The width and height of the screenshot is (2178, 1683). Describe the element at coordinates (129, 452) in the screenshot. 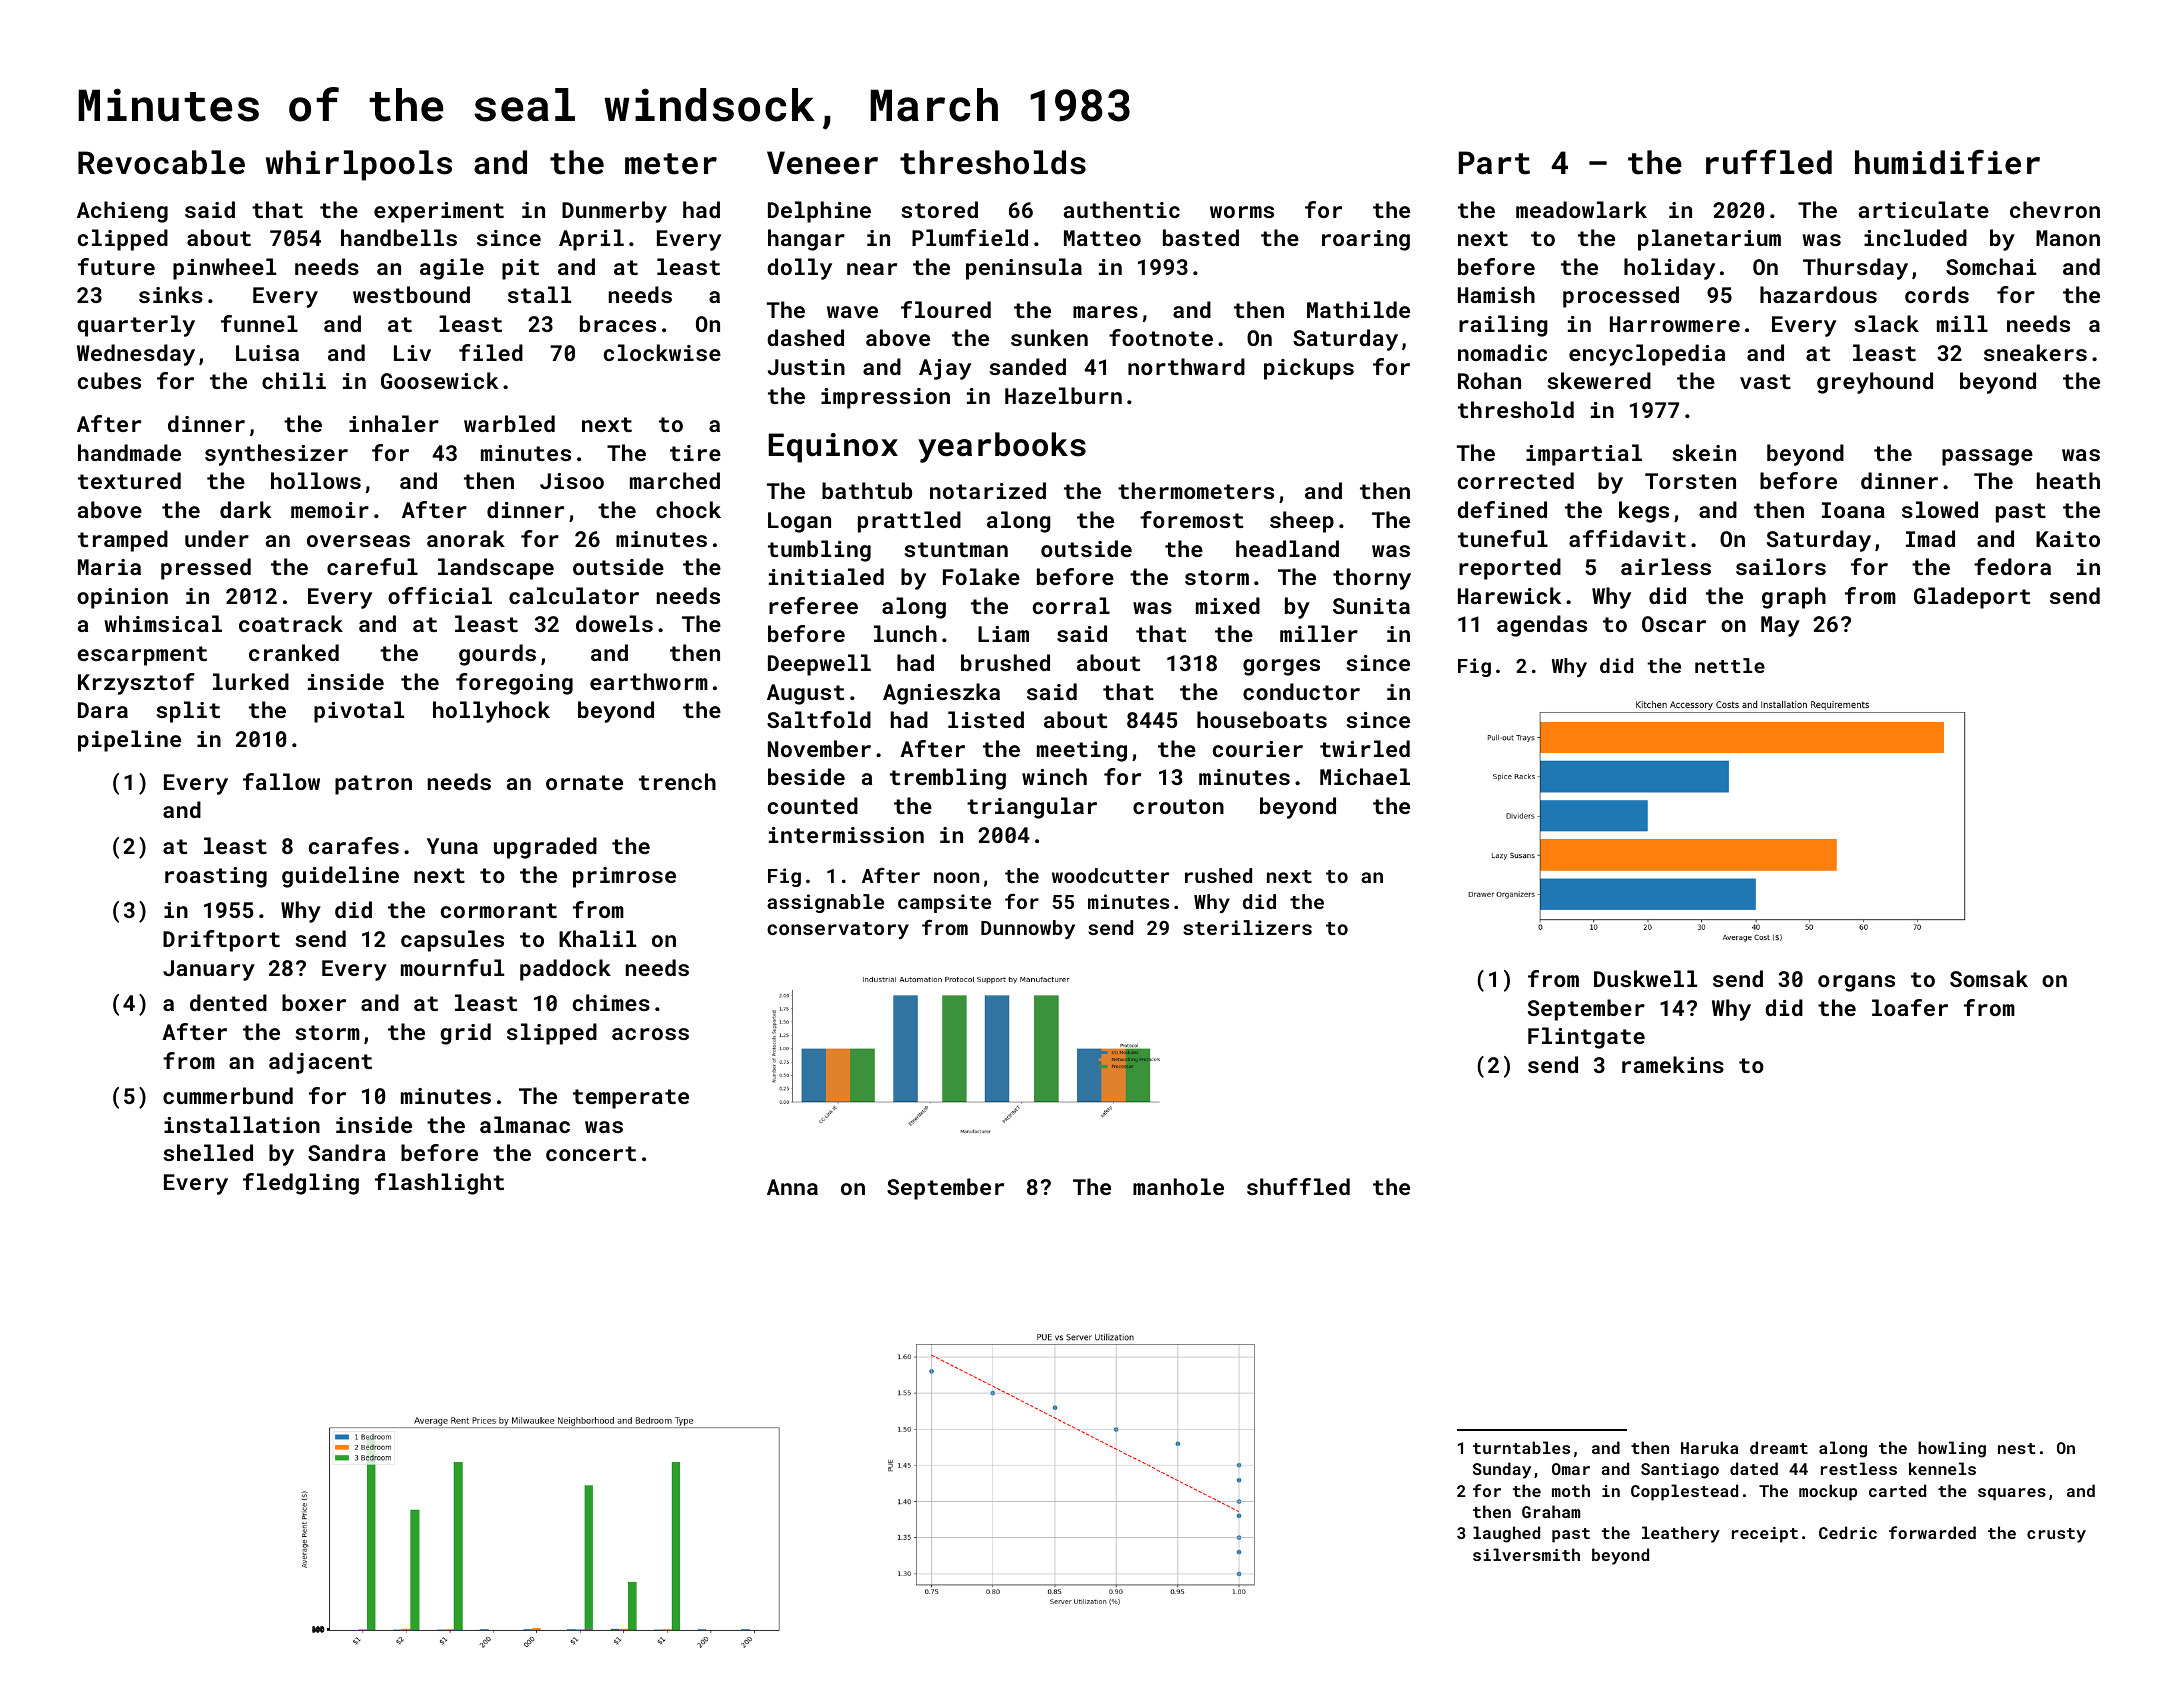

I see `handmade` at that location.
